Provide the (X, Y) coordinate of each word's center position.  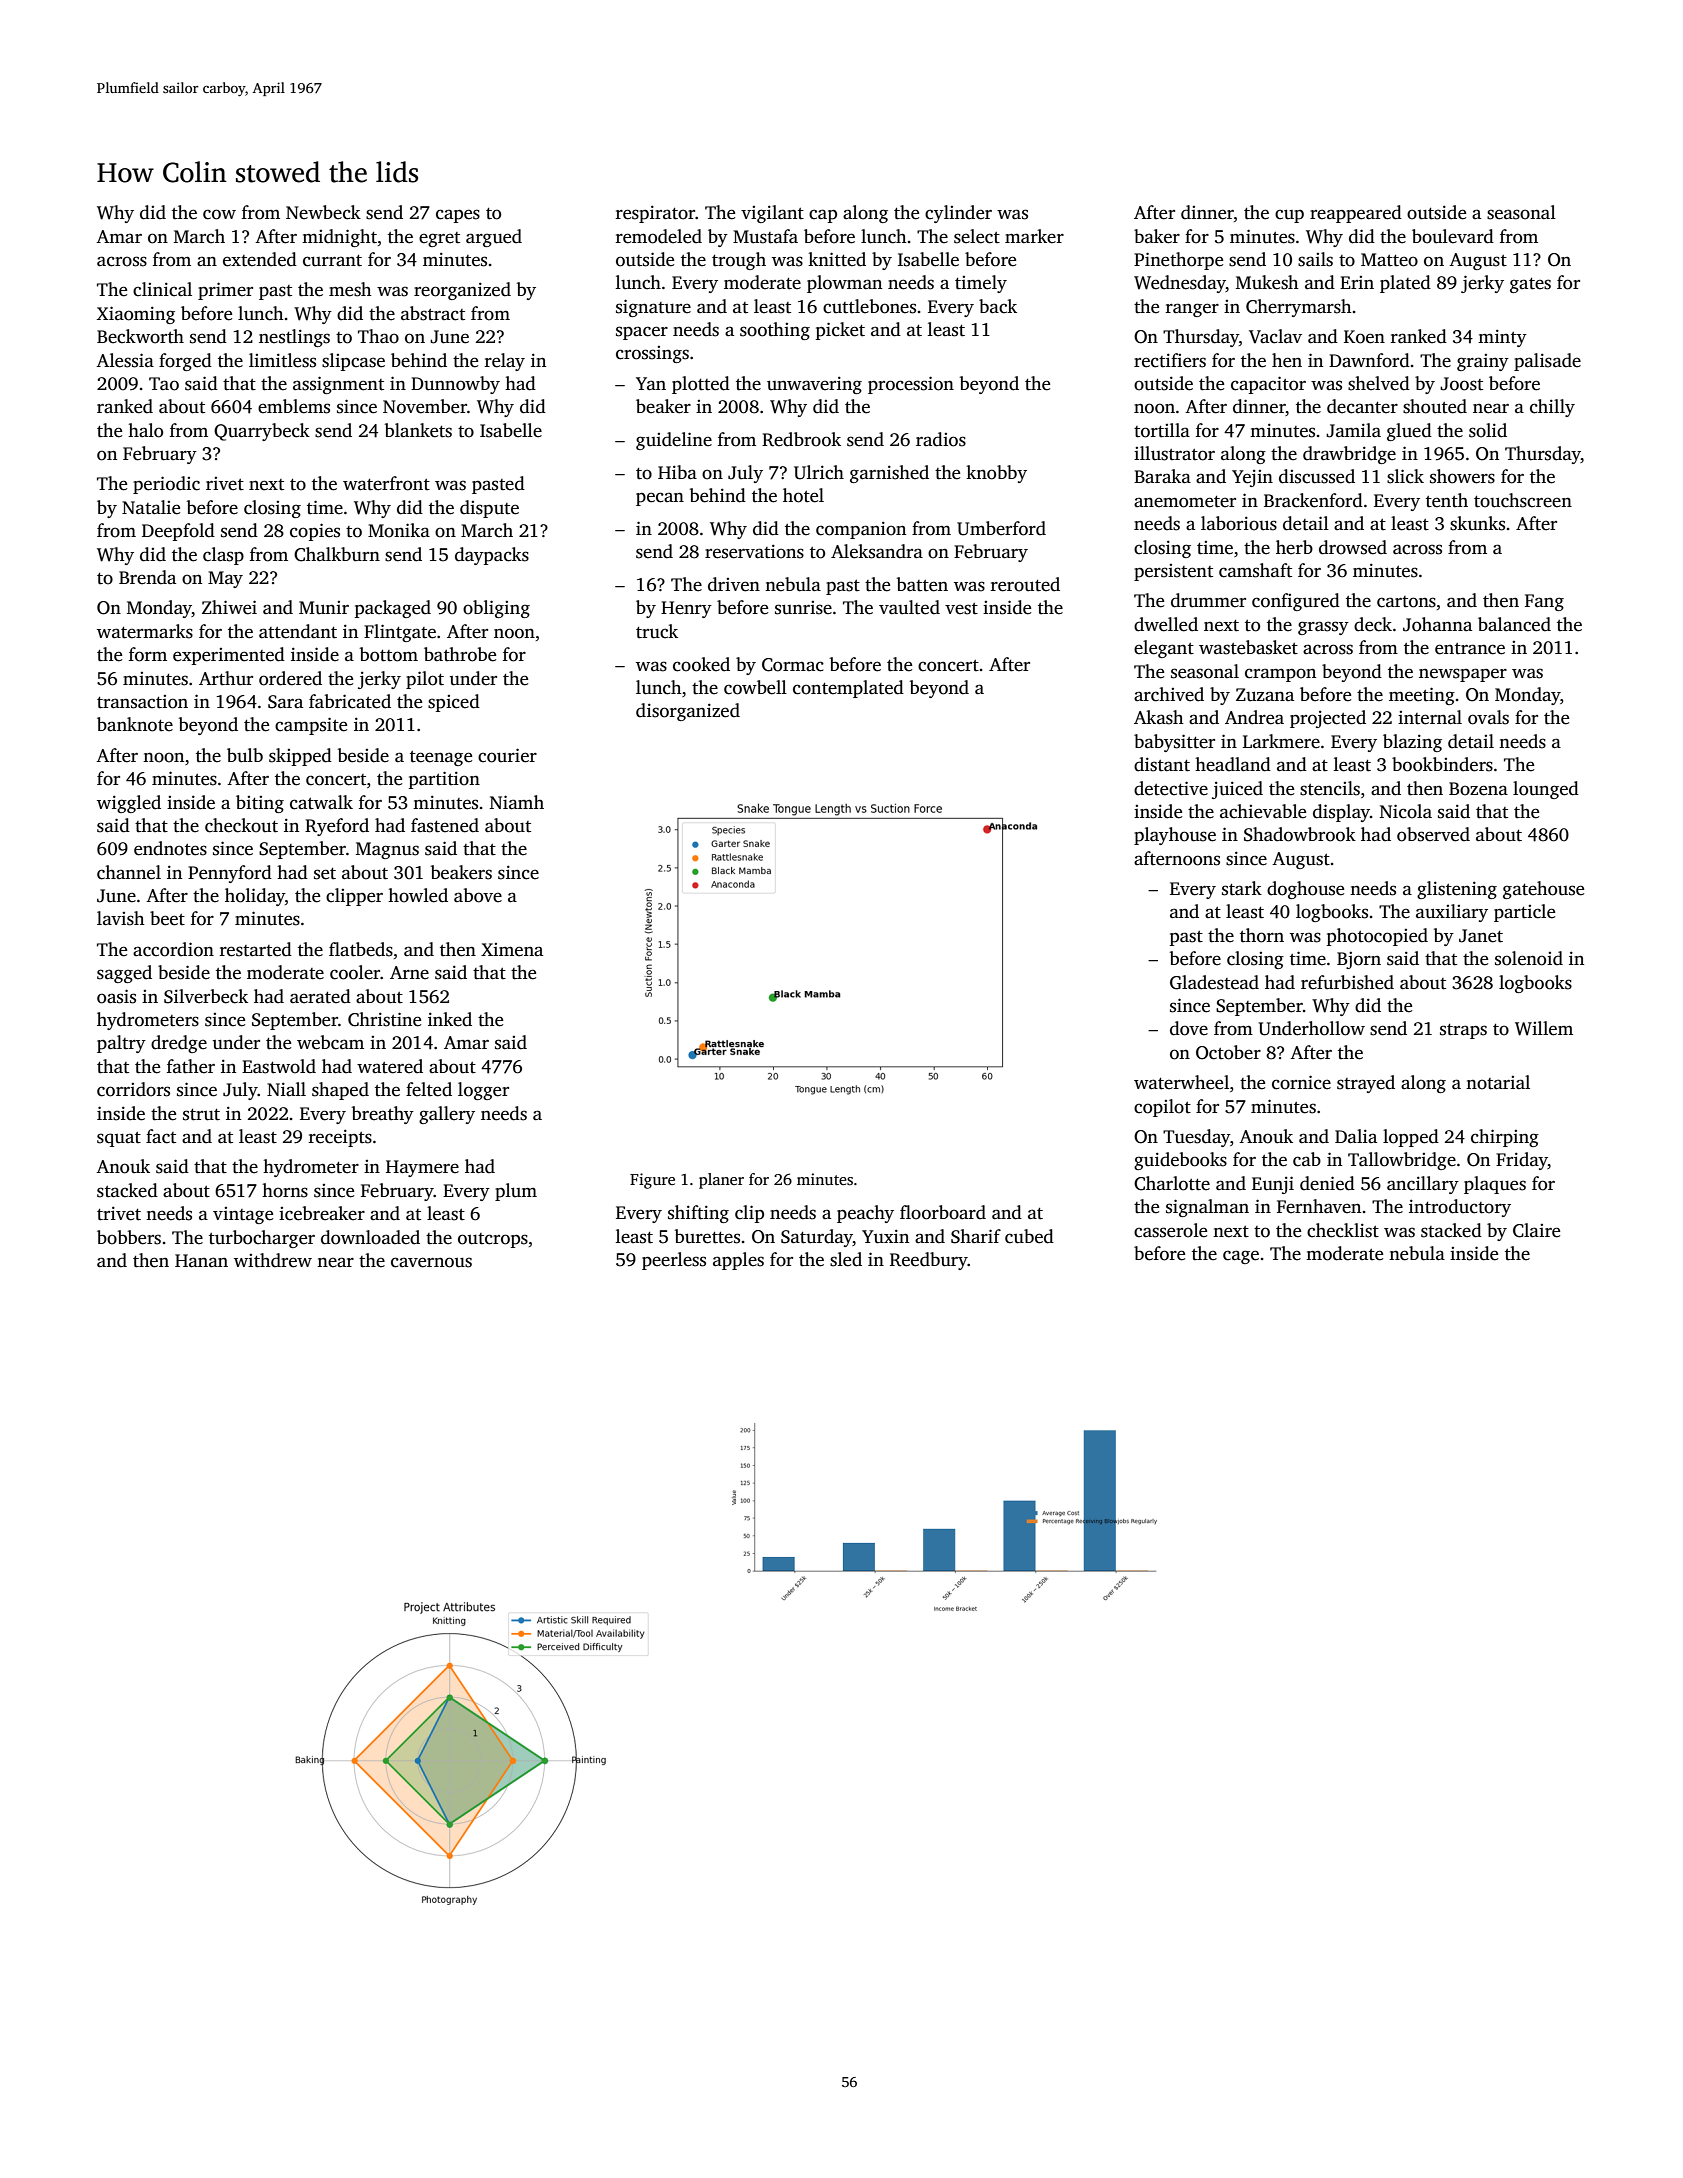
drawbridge (1349, 455)
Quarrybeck (262, 432)
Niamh (517, 802)
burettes (707, 1236)
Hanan (201, 1261)
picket (840, 331)
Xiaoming (136, 315)
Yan (651, 384)
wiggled (129, 804)
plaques (1495, 1185)
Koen (1364, 337)
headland (1233, 764)
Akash (1159, 717)
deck (1373, 624)
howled (418, 895)
